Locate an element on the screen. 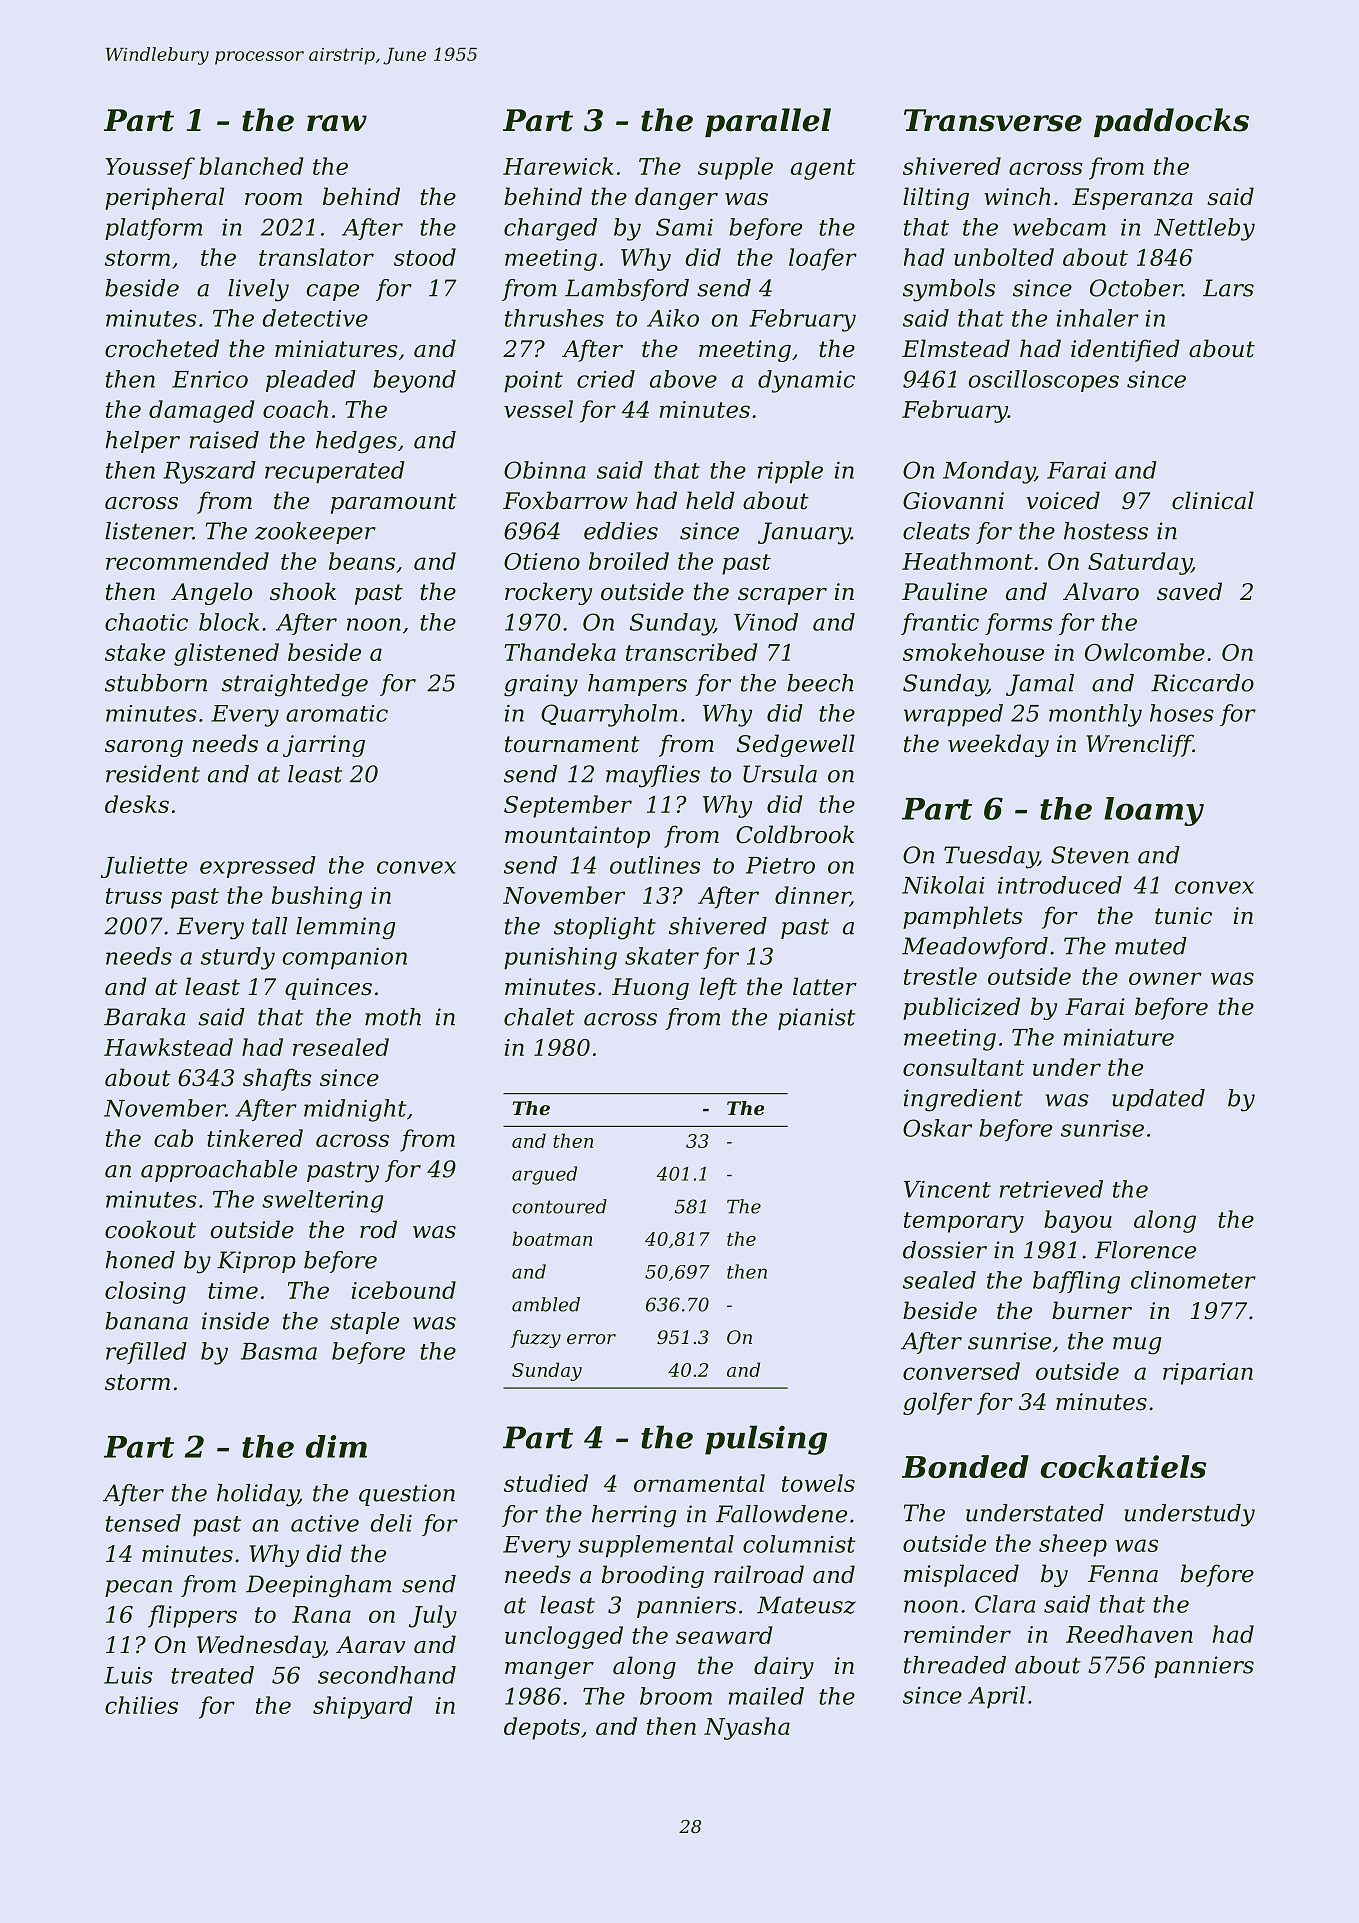  parallel is located at coordinates (768, 122).
